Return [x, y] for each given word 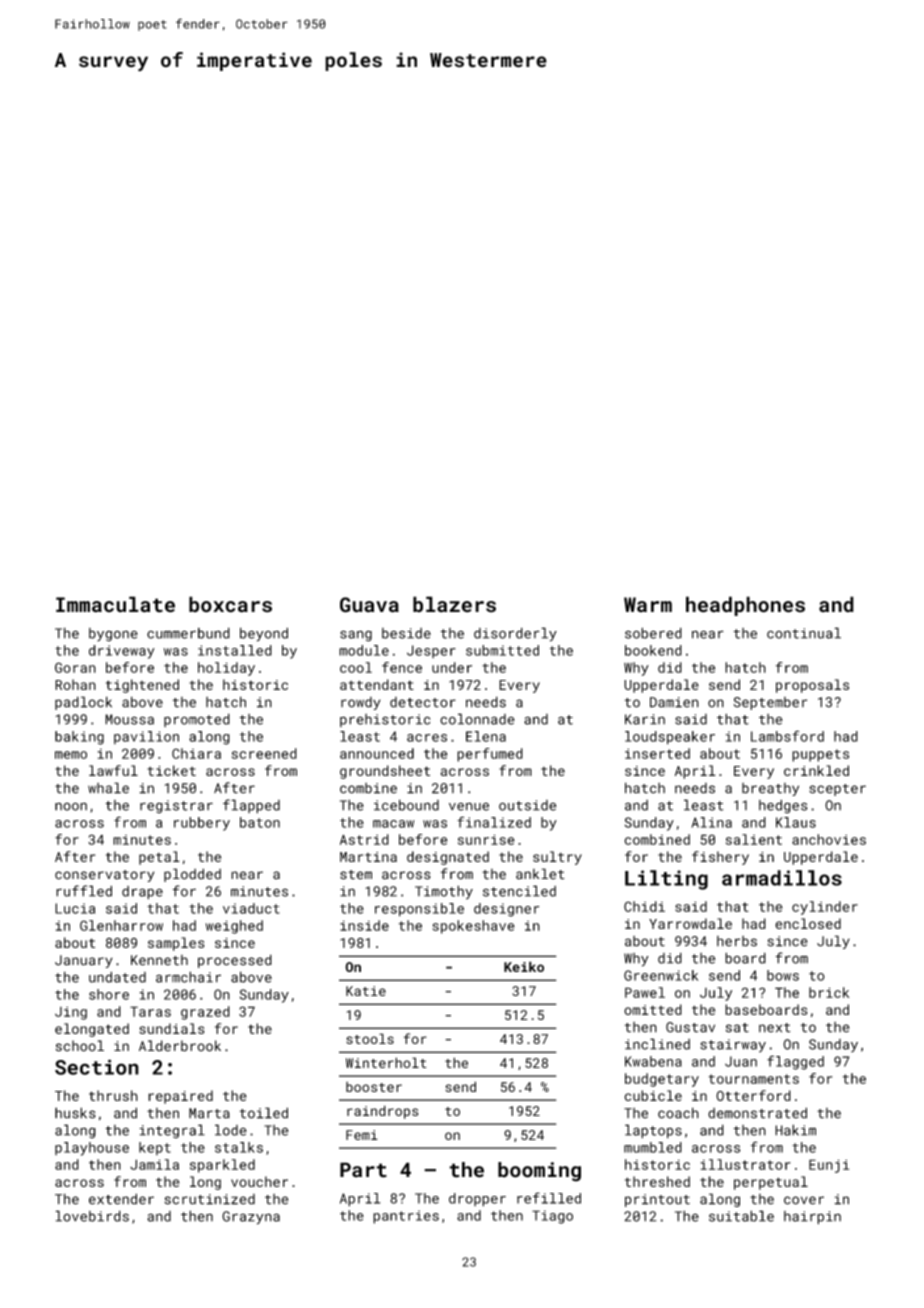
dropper [477, 1200]
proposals [812, 686]
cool [356, 667]
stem [356, 875]
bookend [653, 650]
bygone [113, 635]
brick [829, 992]
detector [423, 702]
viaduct [251, 908]
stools [370, 1038]
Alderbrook [180, 1046]
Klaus [796, 822]
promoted [197, 720]
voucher [259, 1181]
